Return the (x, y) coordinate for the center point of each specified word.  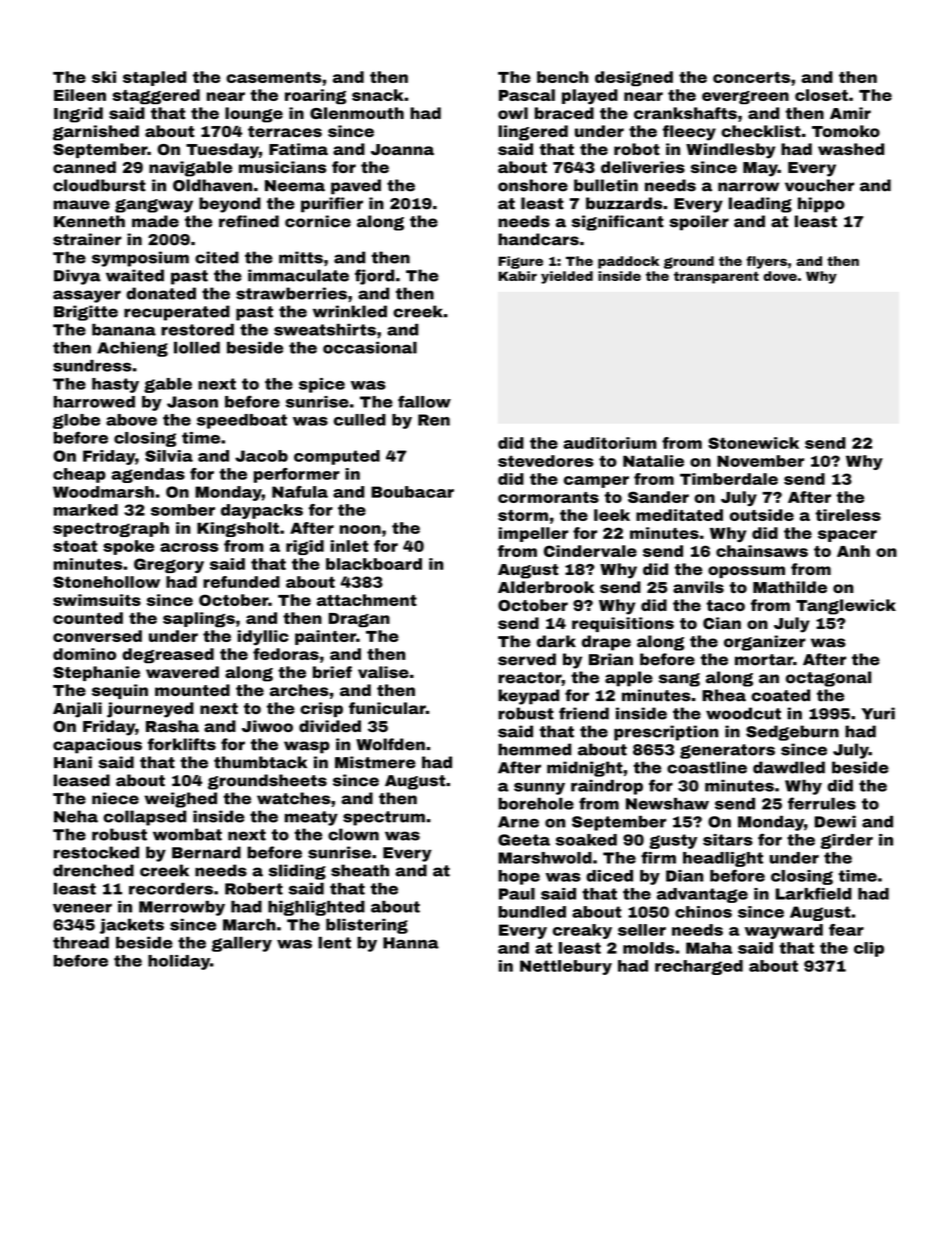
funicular (387, 708)
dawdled (789, 767)
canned (84, 167)
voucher (819, 185)
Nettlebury (566, 967)
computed (337, 457)
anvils (698, 587)
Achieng (132, 349)
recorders (171, 889)
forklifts (182, 744)
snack (377, 95)
